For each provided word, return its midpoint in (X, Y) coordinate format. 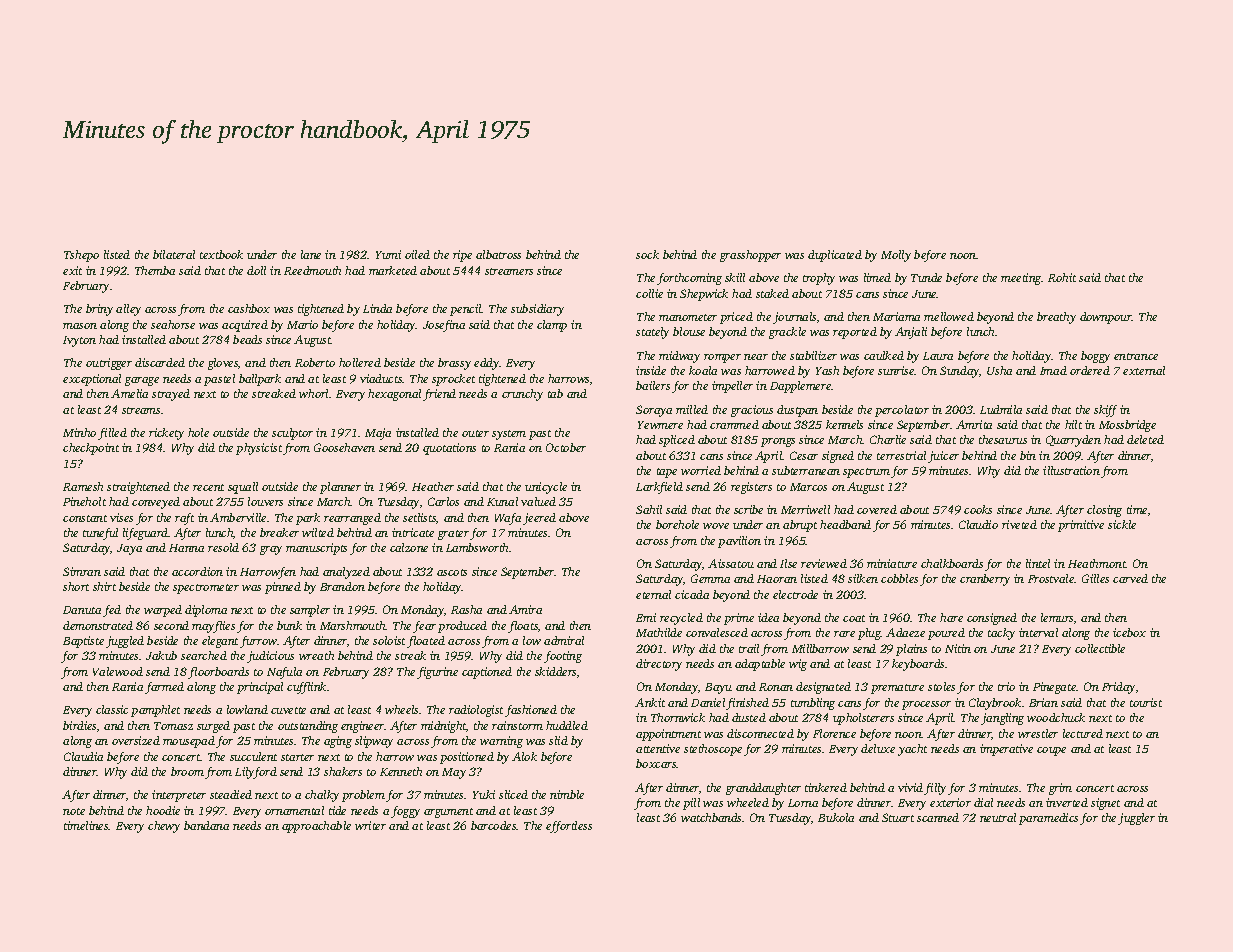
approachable (316, 827)
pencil (466, 310)
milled (692, 409)
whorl (313, 393)
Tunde (926, 277)
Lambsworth (478, 547)
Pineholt (84, 501)
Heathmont (1097, 563)
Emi (646, 617)
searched (204, 655)
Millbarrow (820, 648)
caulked (884, 355)
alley (128, 310)
